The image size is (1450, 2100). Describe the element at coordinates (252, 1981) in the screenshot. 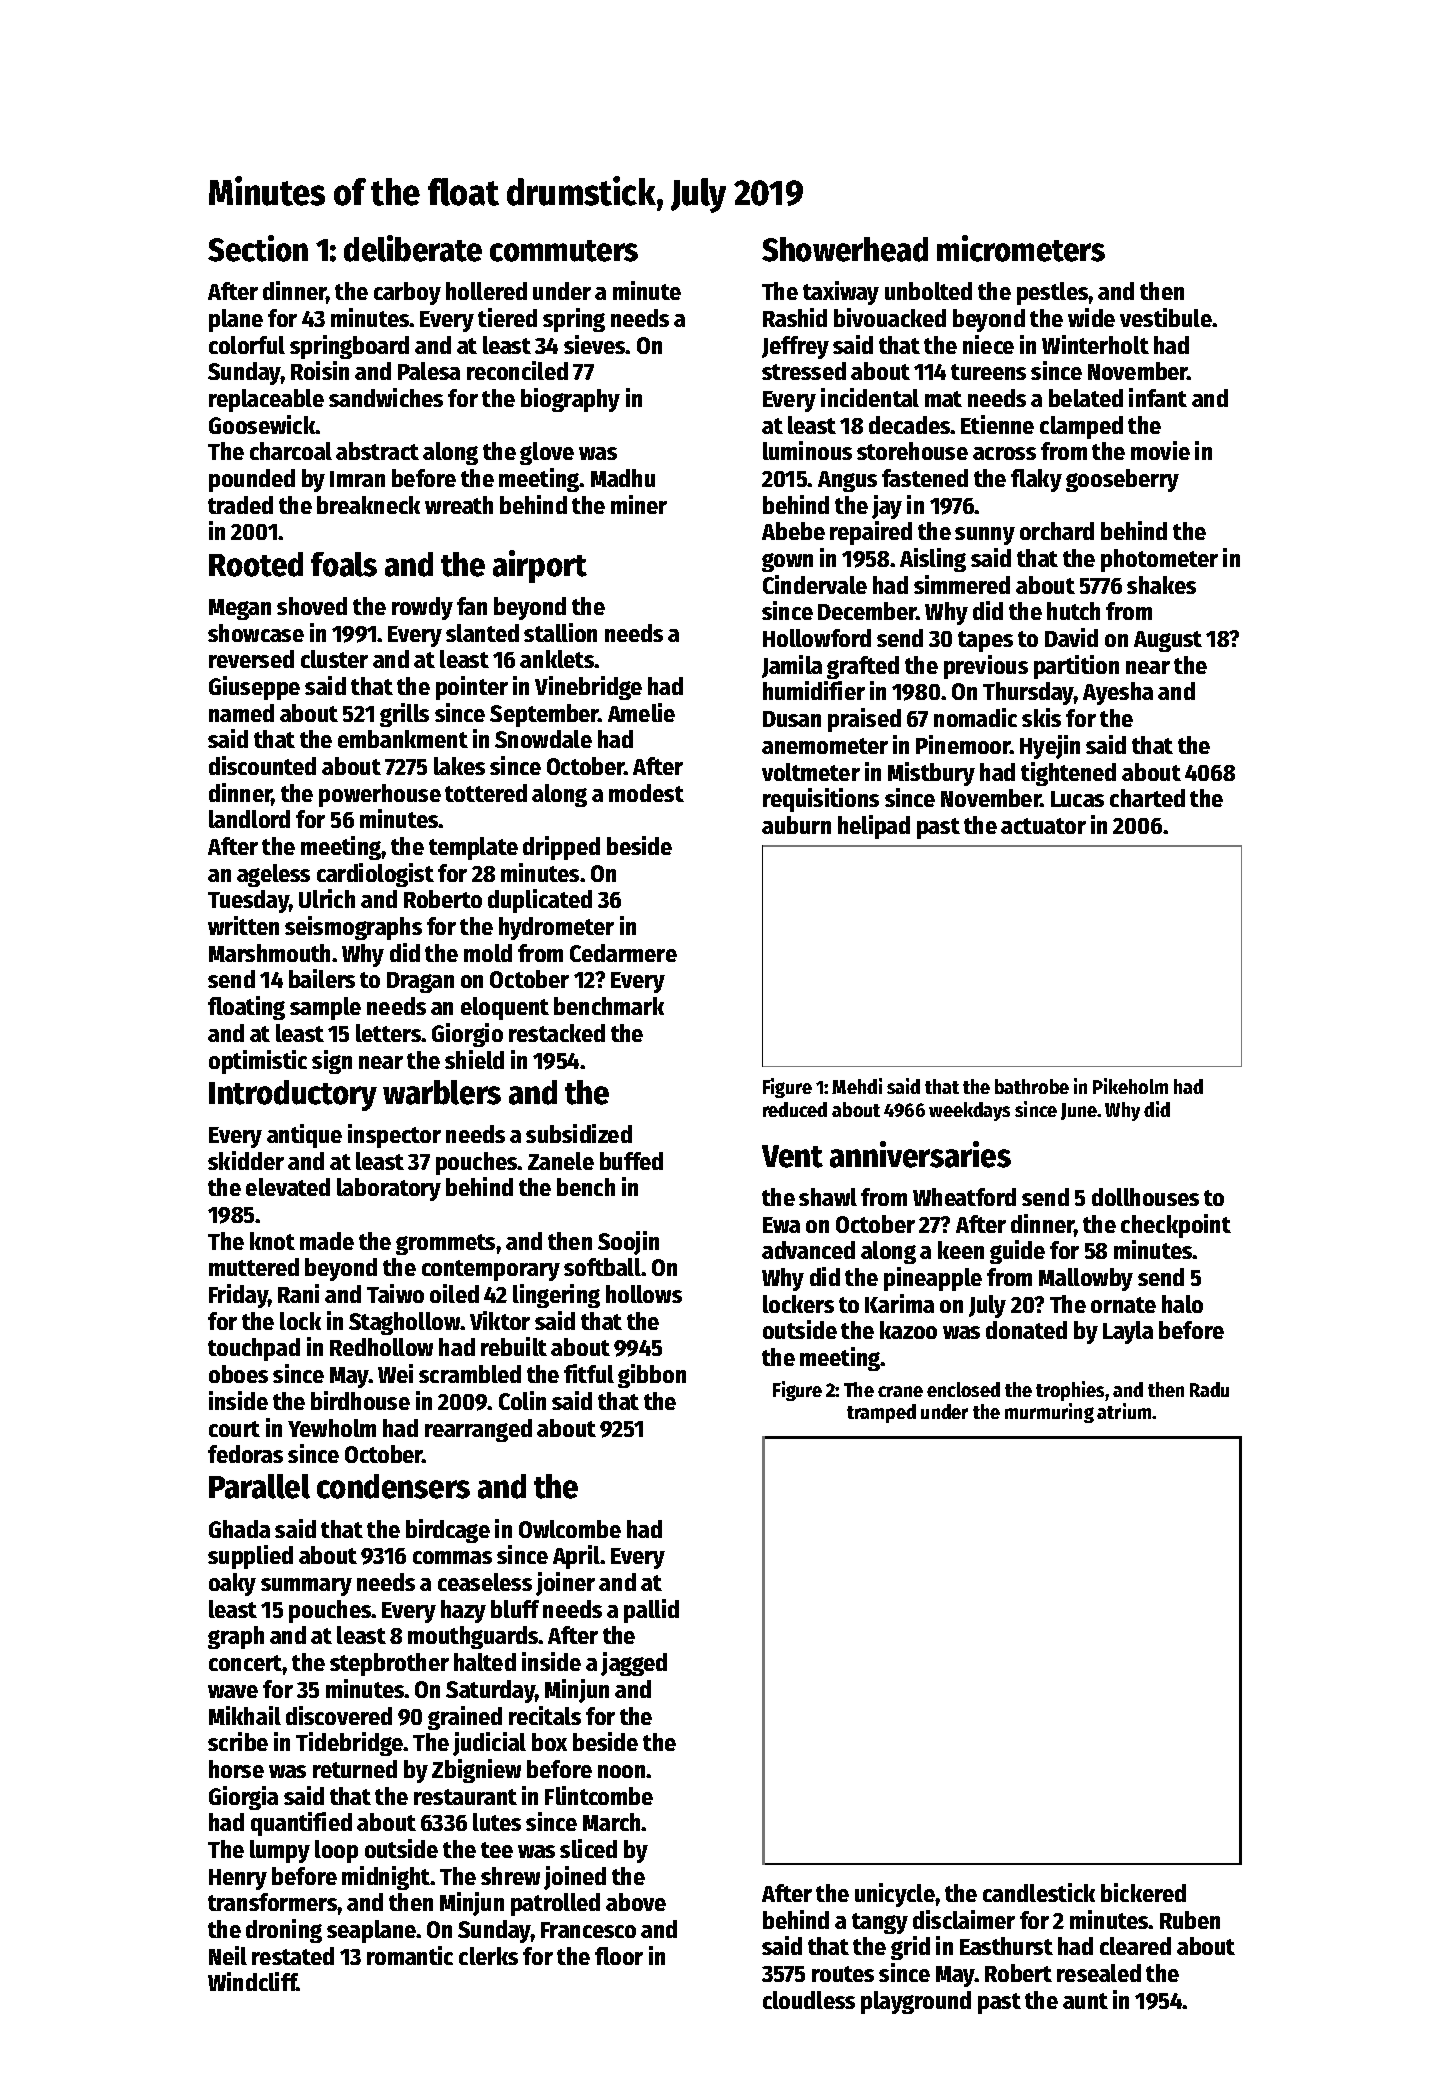

I see `Windcliff` at that location.
